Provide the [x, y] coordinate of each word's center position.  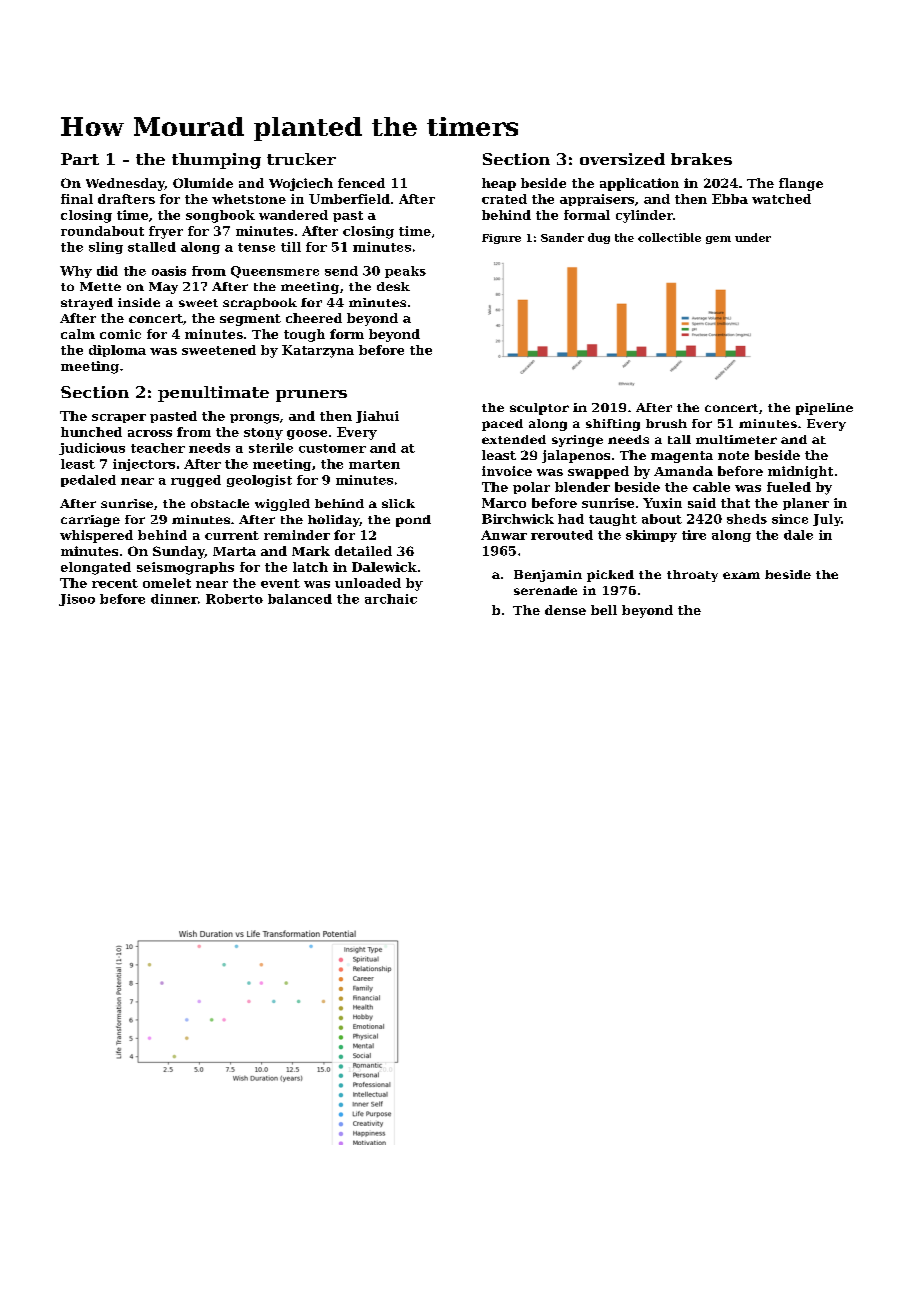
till [291, 247]
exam [741, 575]
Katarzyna [318, 351]
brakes [701, 159]
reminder [297, 535]
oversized [622, 159]
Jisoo [77, 600]
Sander [562, 237]
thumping [216, 161]
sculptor [539, 409]
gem [718, 240]
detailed [363, 551]
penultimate [213, 394]
